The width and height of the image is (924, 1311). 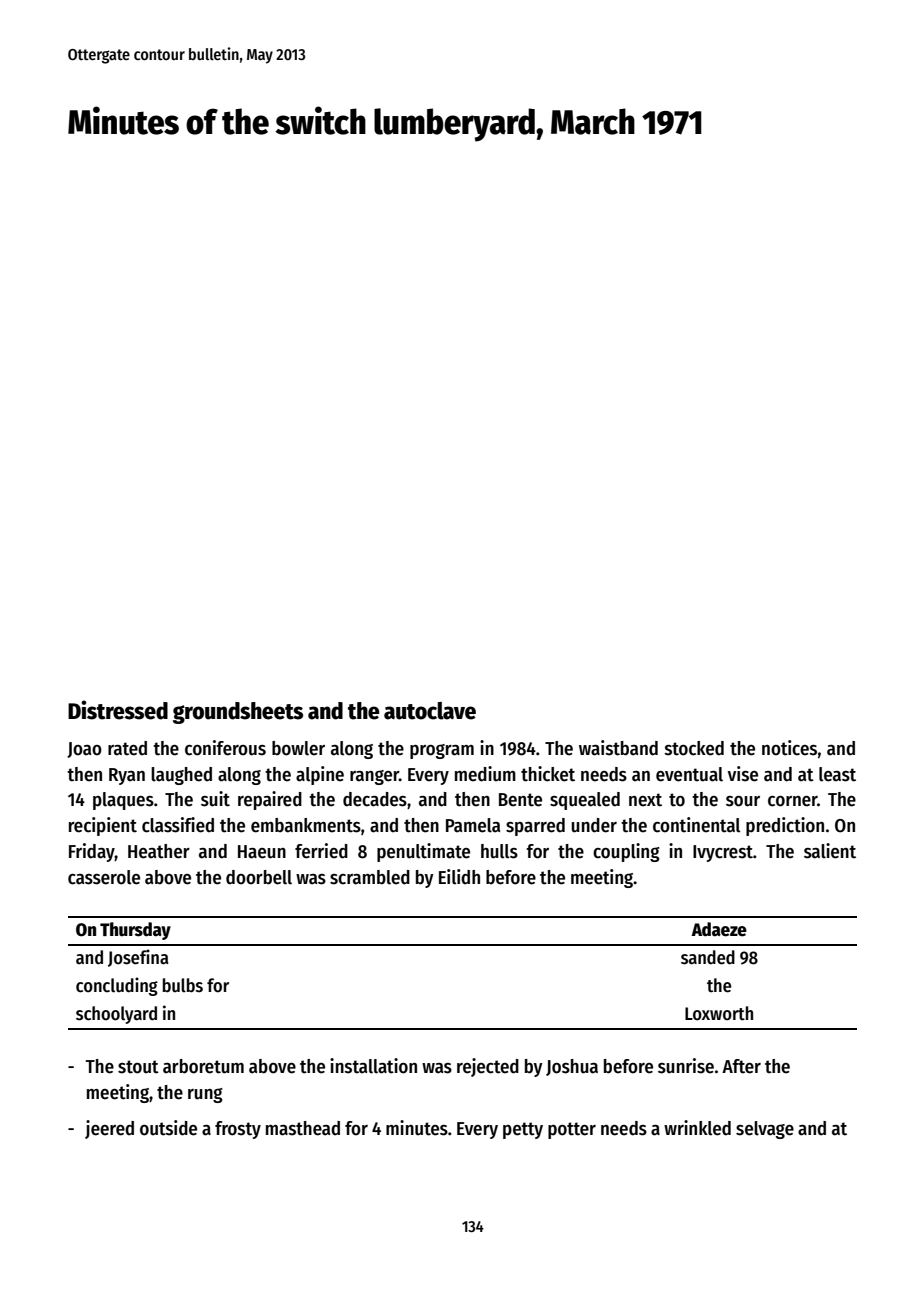 I want to click on sour, so click(x=743, y=801).
